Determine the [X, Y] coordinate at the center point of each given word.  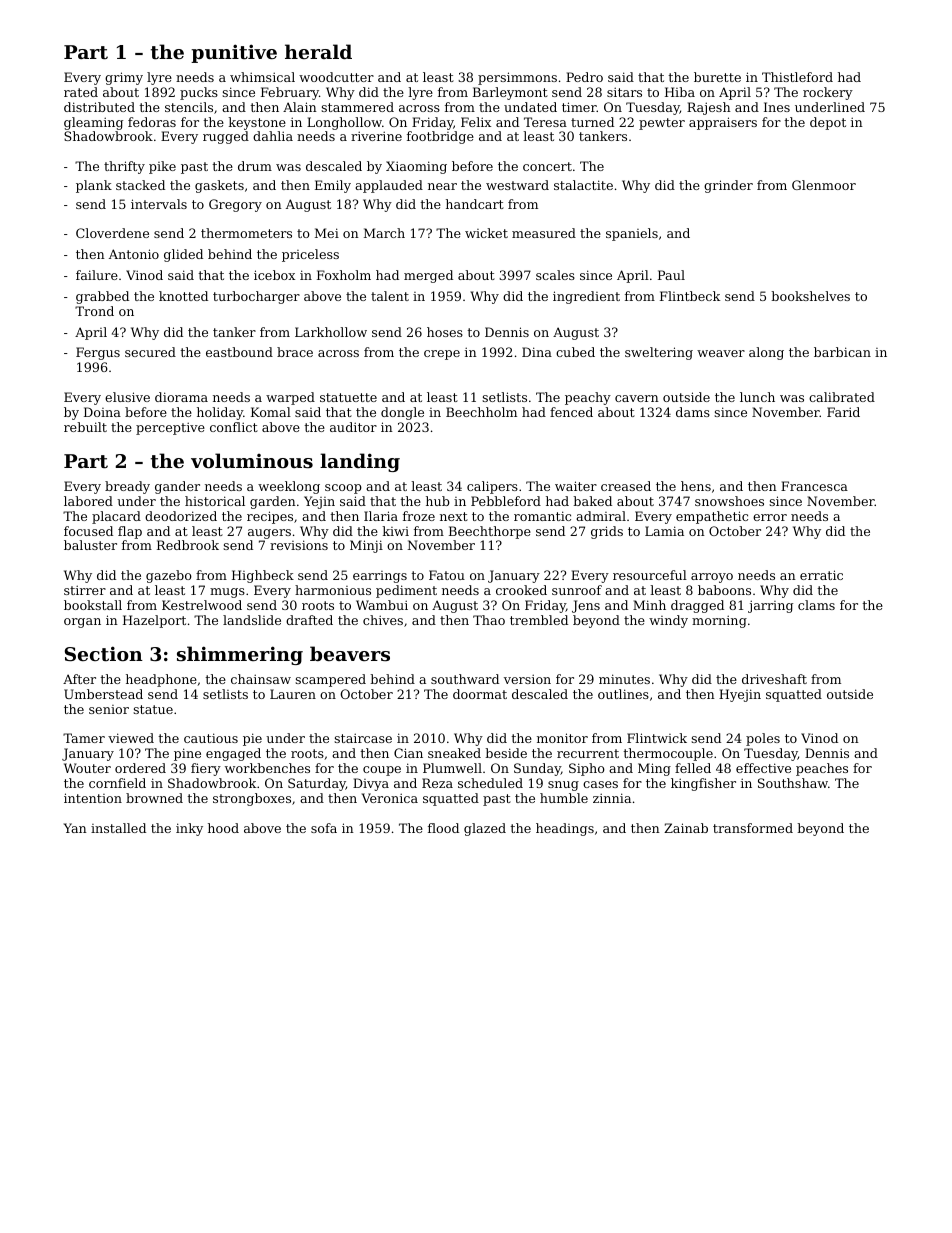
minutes [624, 679]
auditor [353, 427]
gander [177, 487]
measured [544, 233]
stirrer [85, 590]
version [527, 679]
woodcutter [336, 77]
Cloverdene [112, 233]
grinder [728, 186]
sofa [324, 828]
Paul [671, 275]
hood [223, 828]
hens [696, 486]
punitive [234, 53]
